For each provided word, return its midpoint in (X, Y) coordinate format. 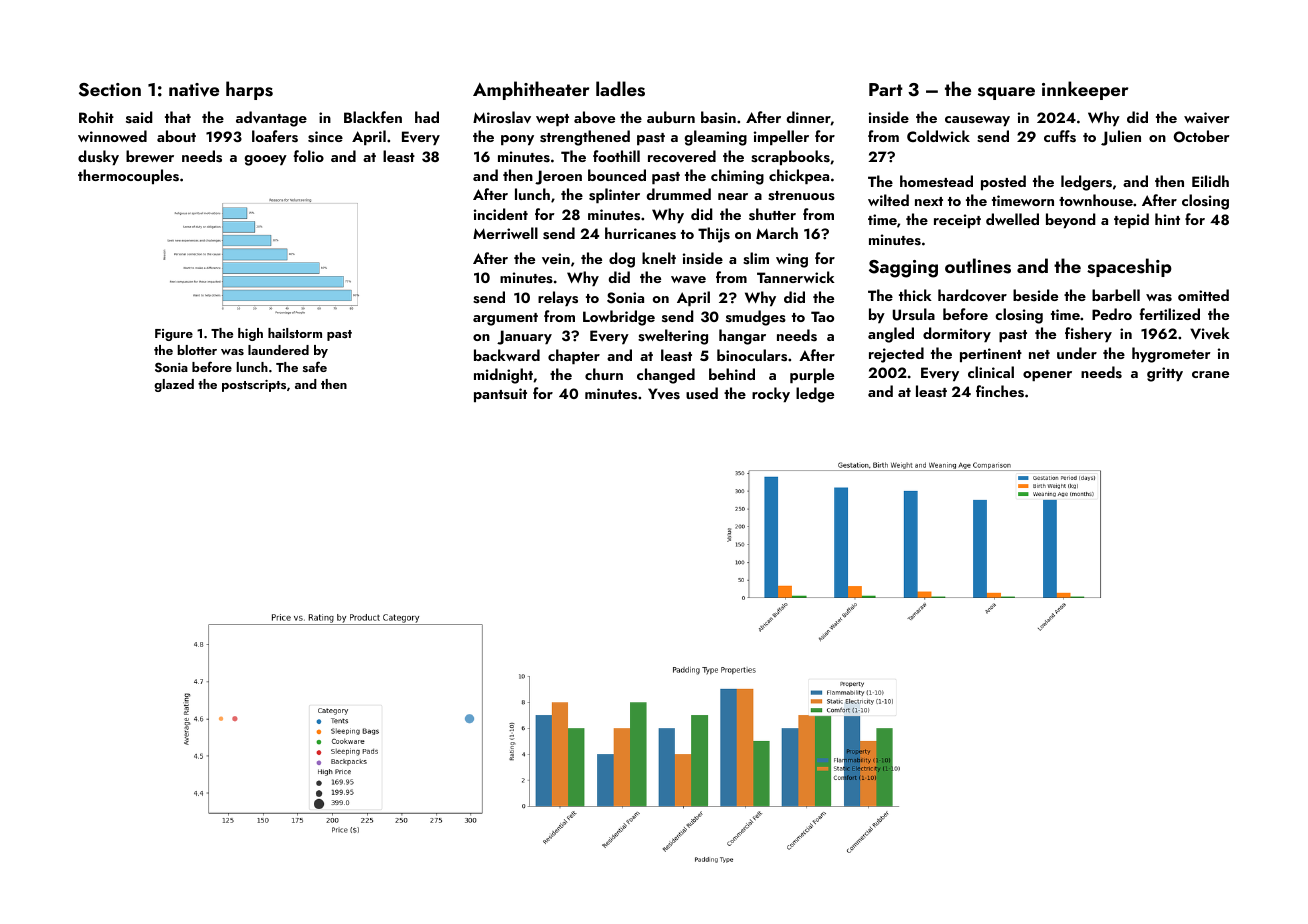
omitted (1203, 295)
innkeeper (1085, 90)
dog (622, 260)
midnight (503, 376)
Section (110, 90)
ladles (620, 89)
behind (732, 374)
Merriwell (505, 233)
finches (1000, 391)
